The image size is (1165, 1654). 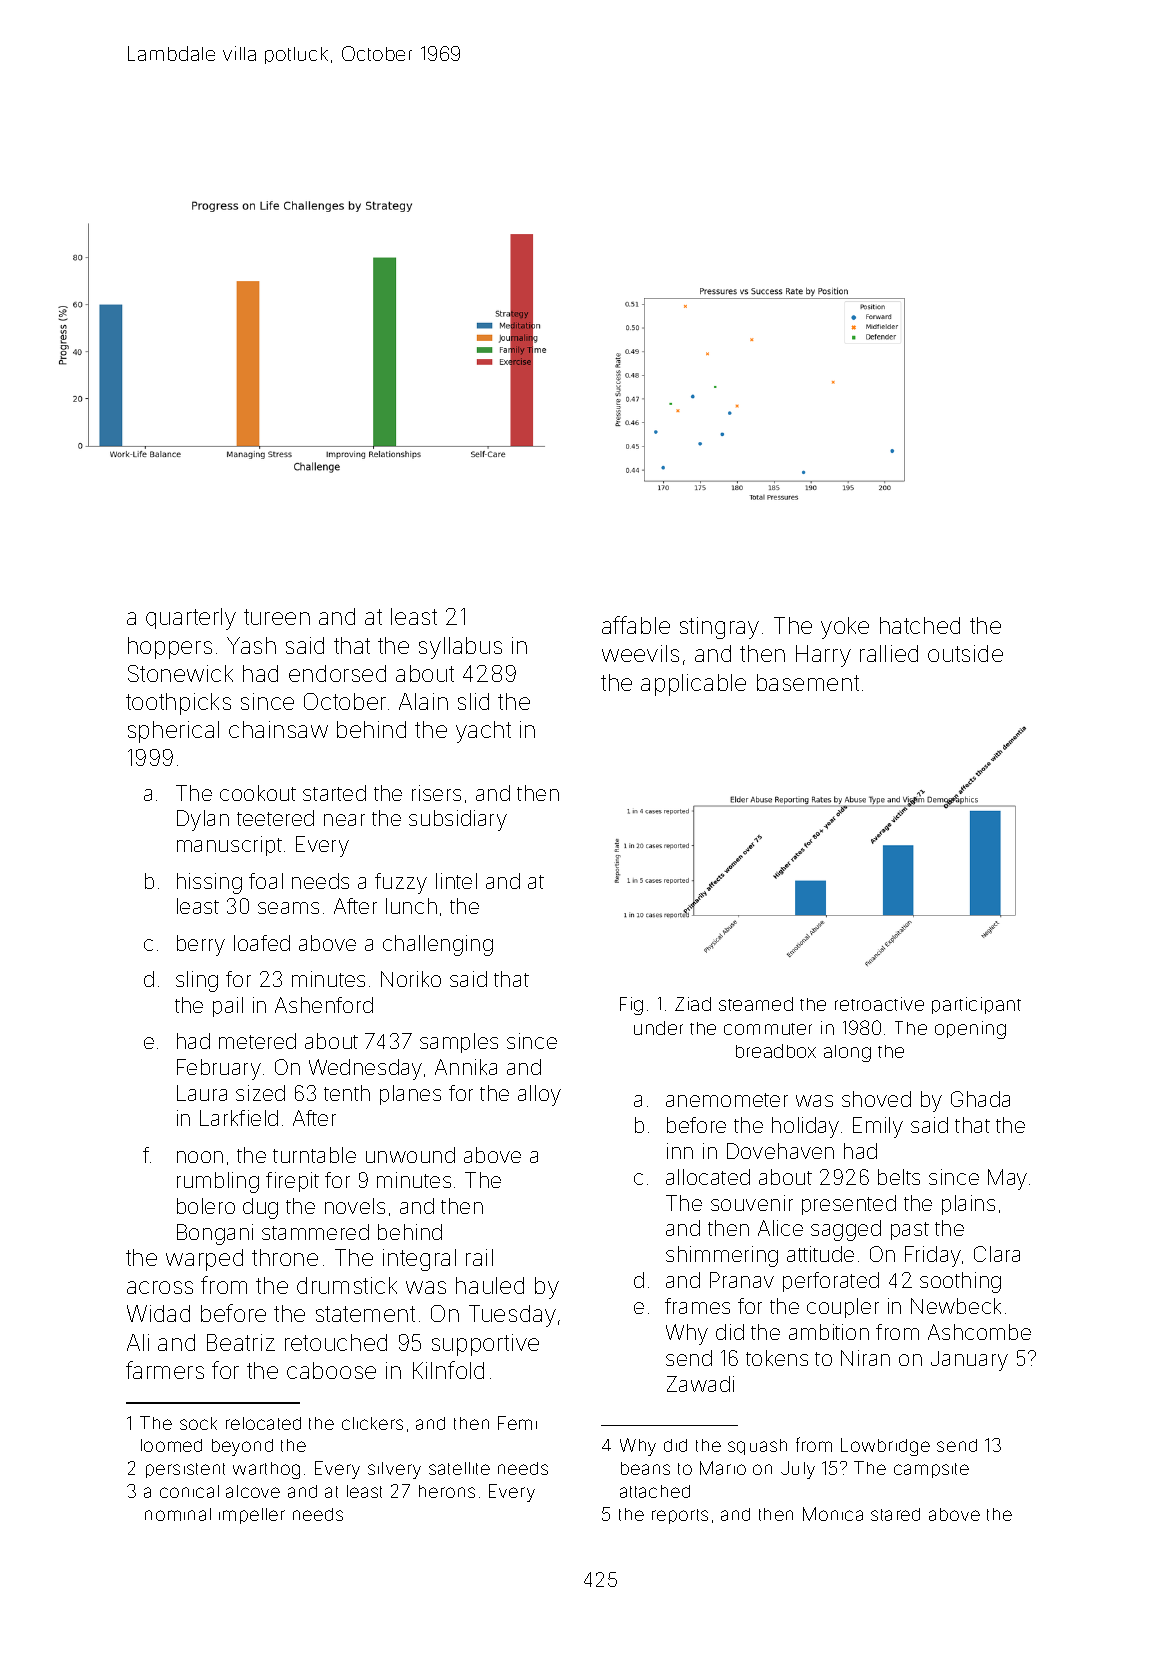 What do you see at coordinates (458, 820) in the screenshot?
I see `subsidiary` at bounding box center [458, 820].
